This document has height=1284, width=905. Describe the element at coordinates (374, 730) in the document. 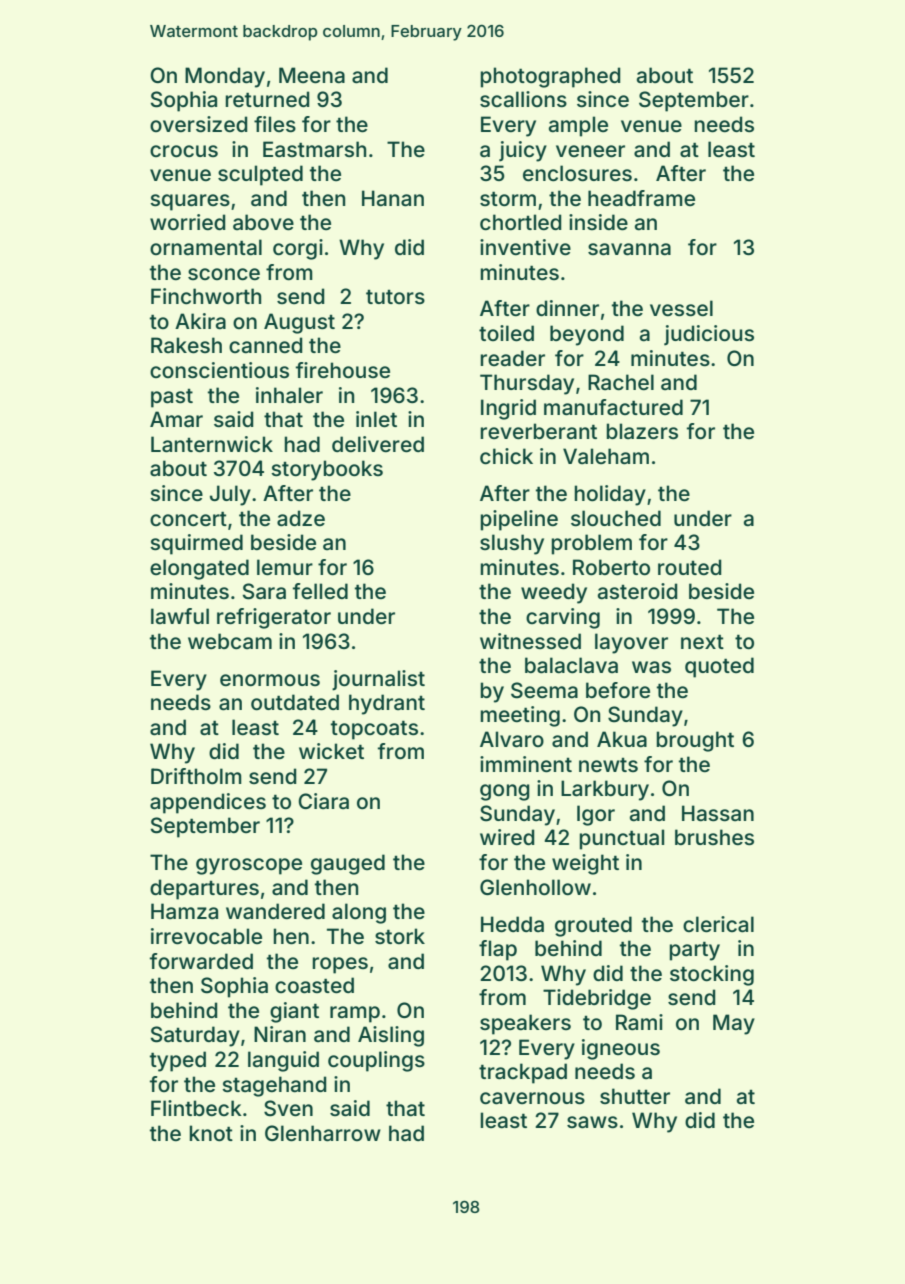

I see `topcoats` at that location.
